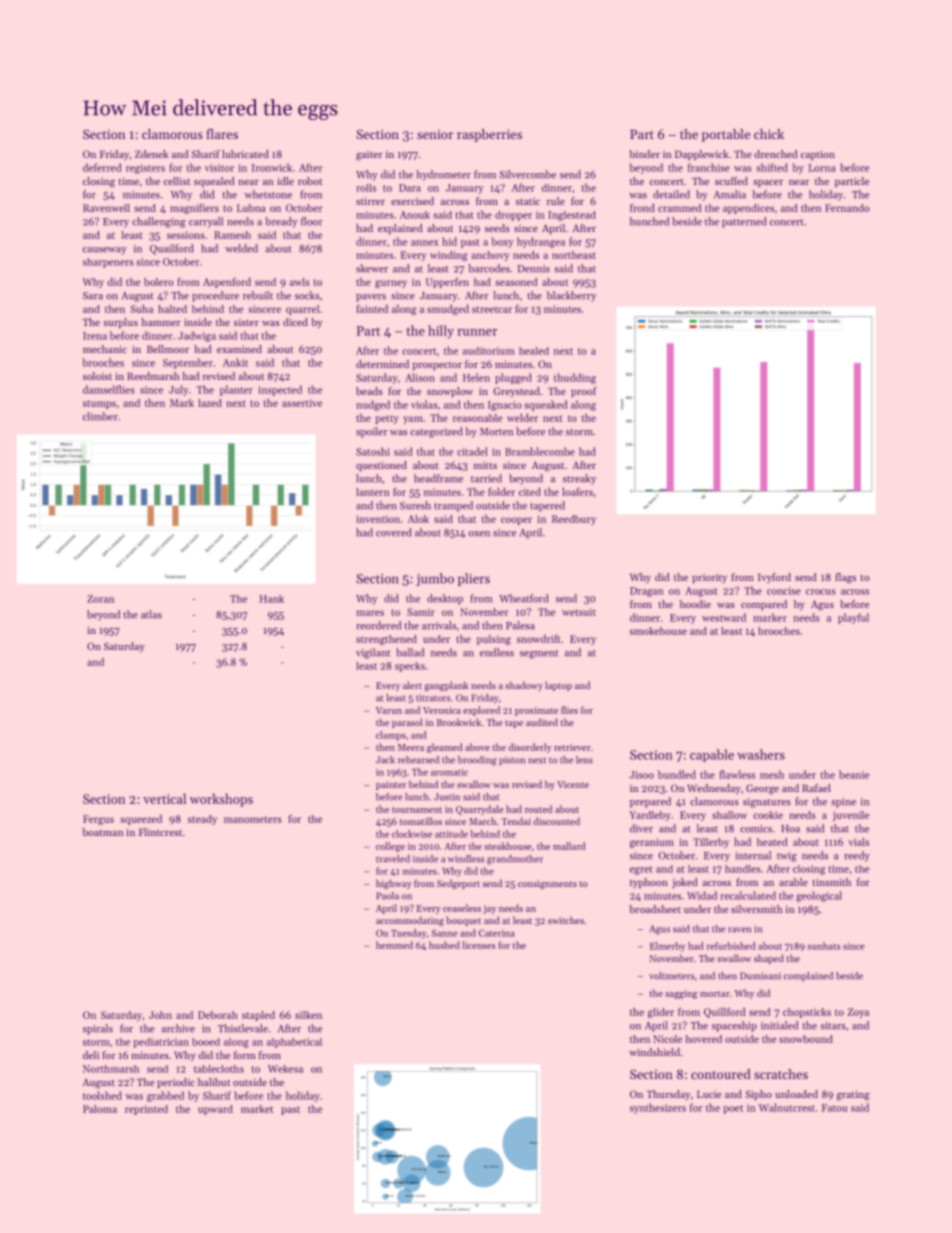  I want to click on flares, so click(222, 134).
